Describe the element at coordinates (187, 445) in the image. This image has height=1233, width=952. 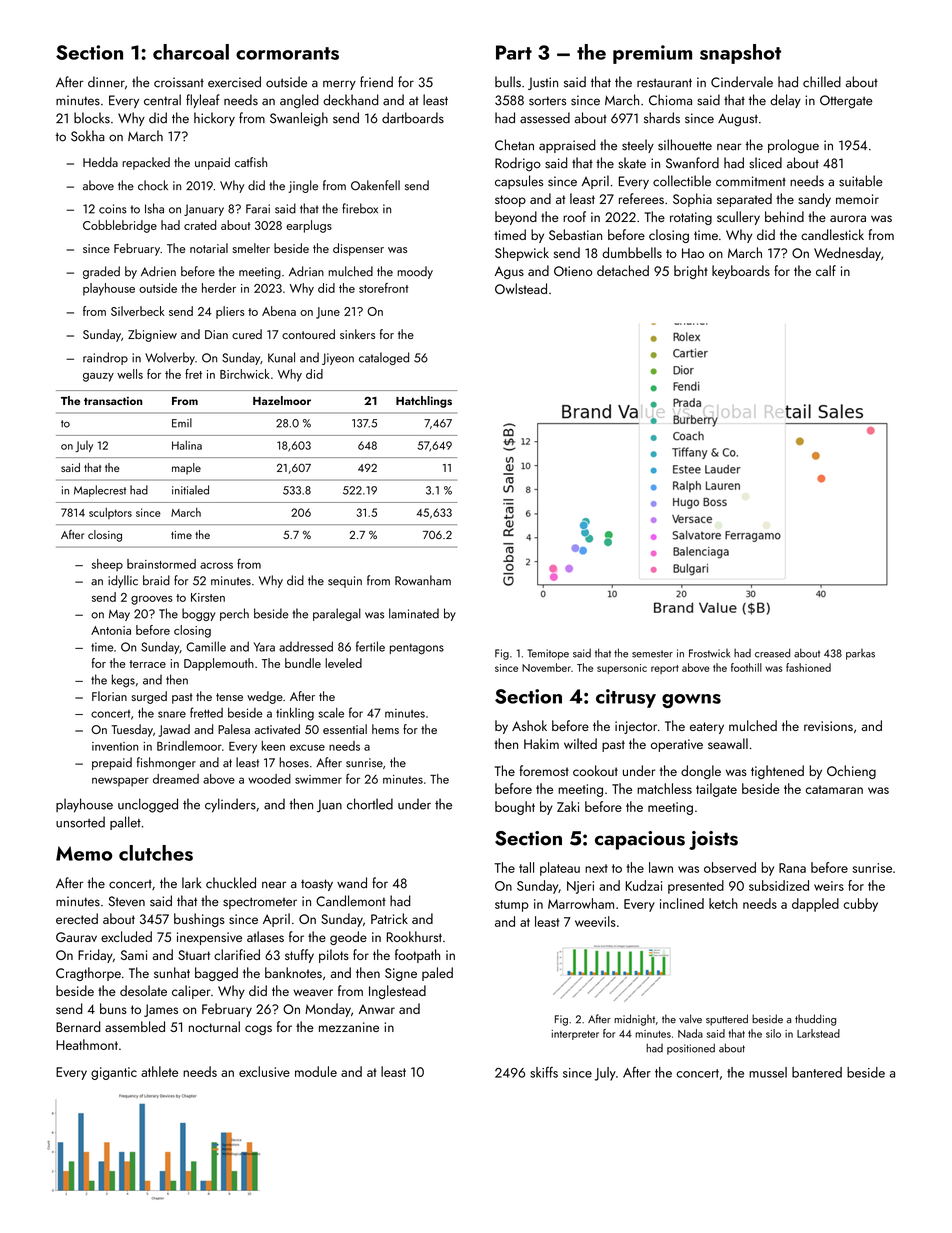
I see `Halina` at that location.
